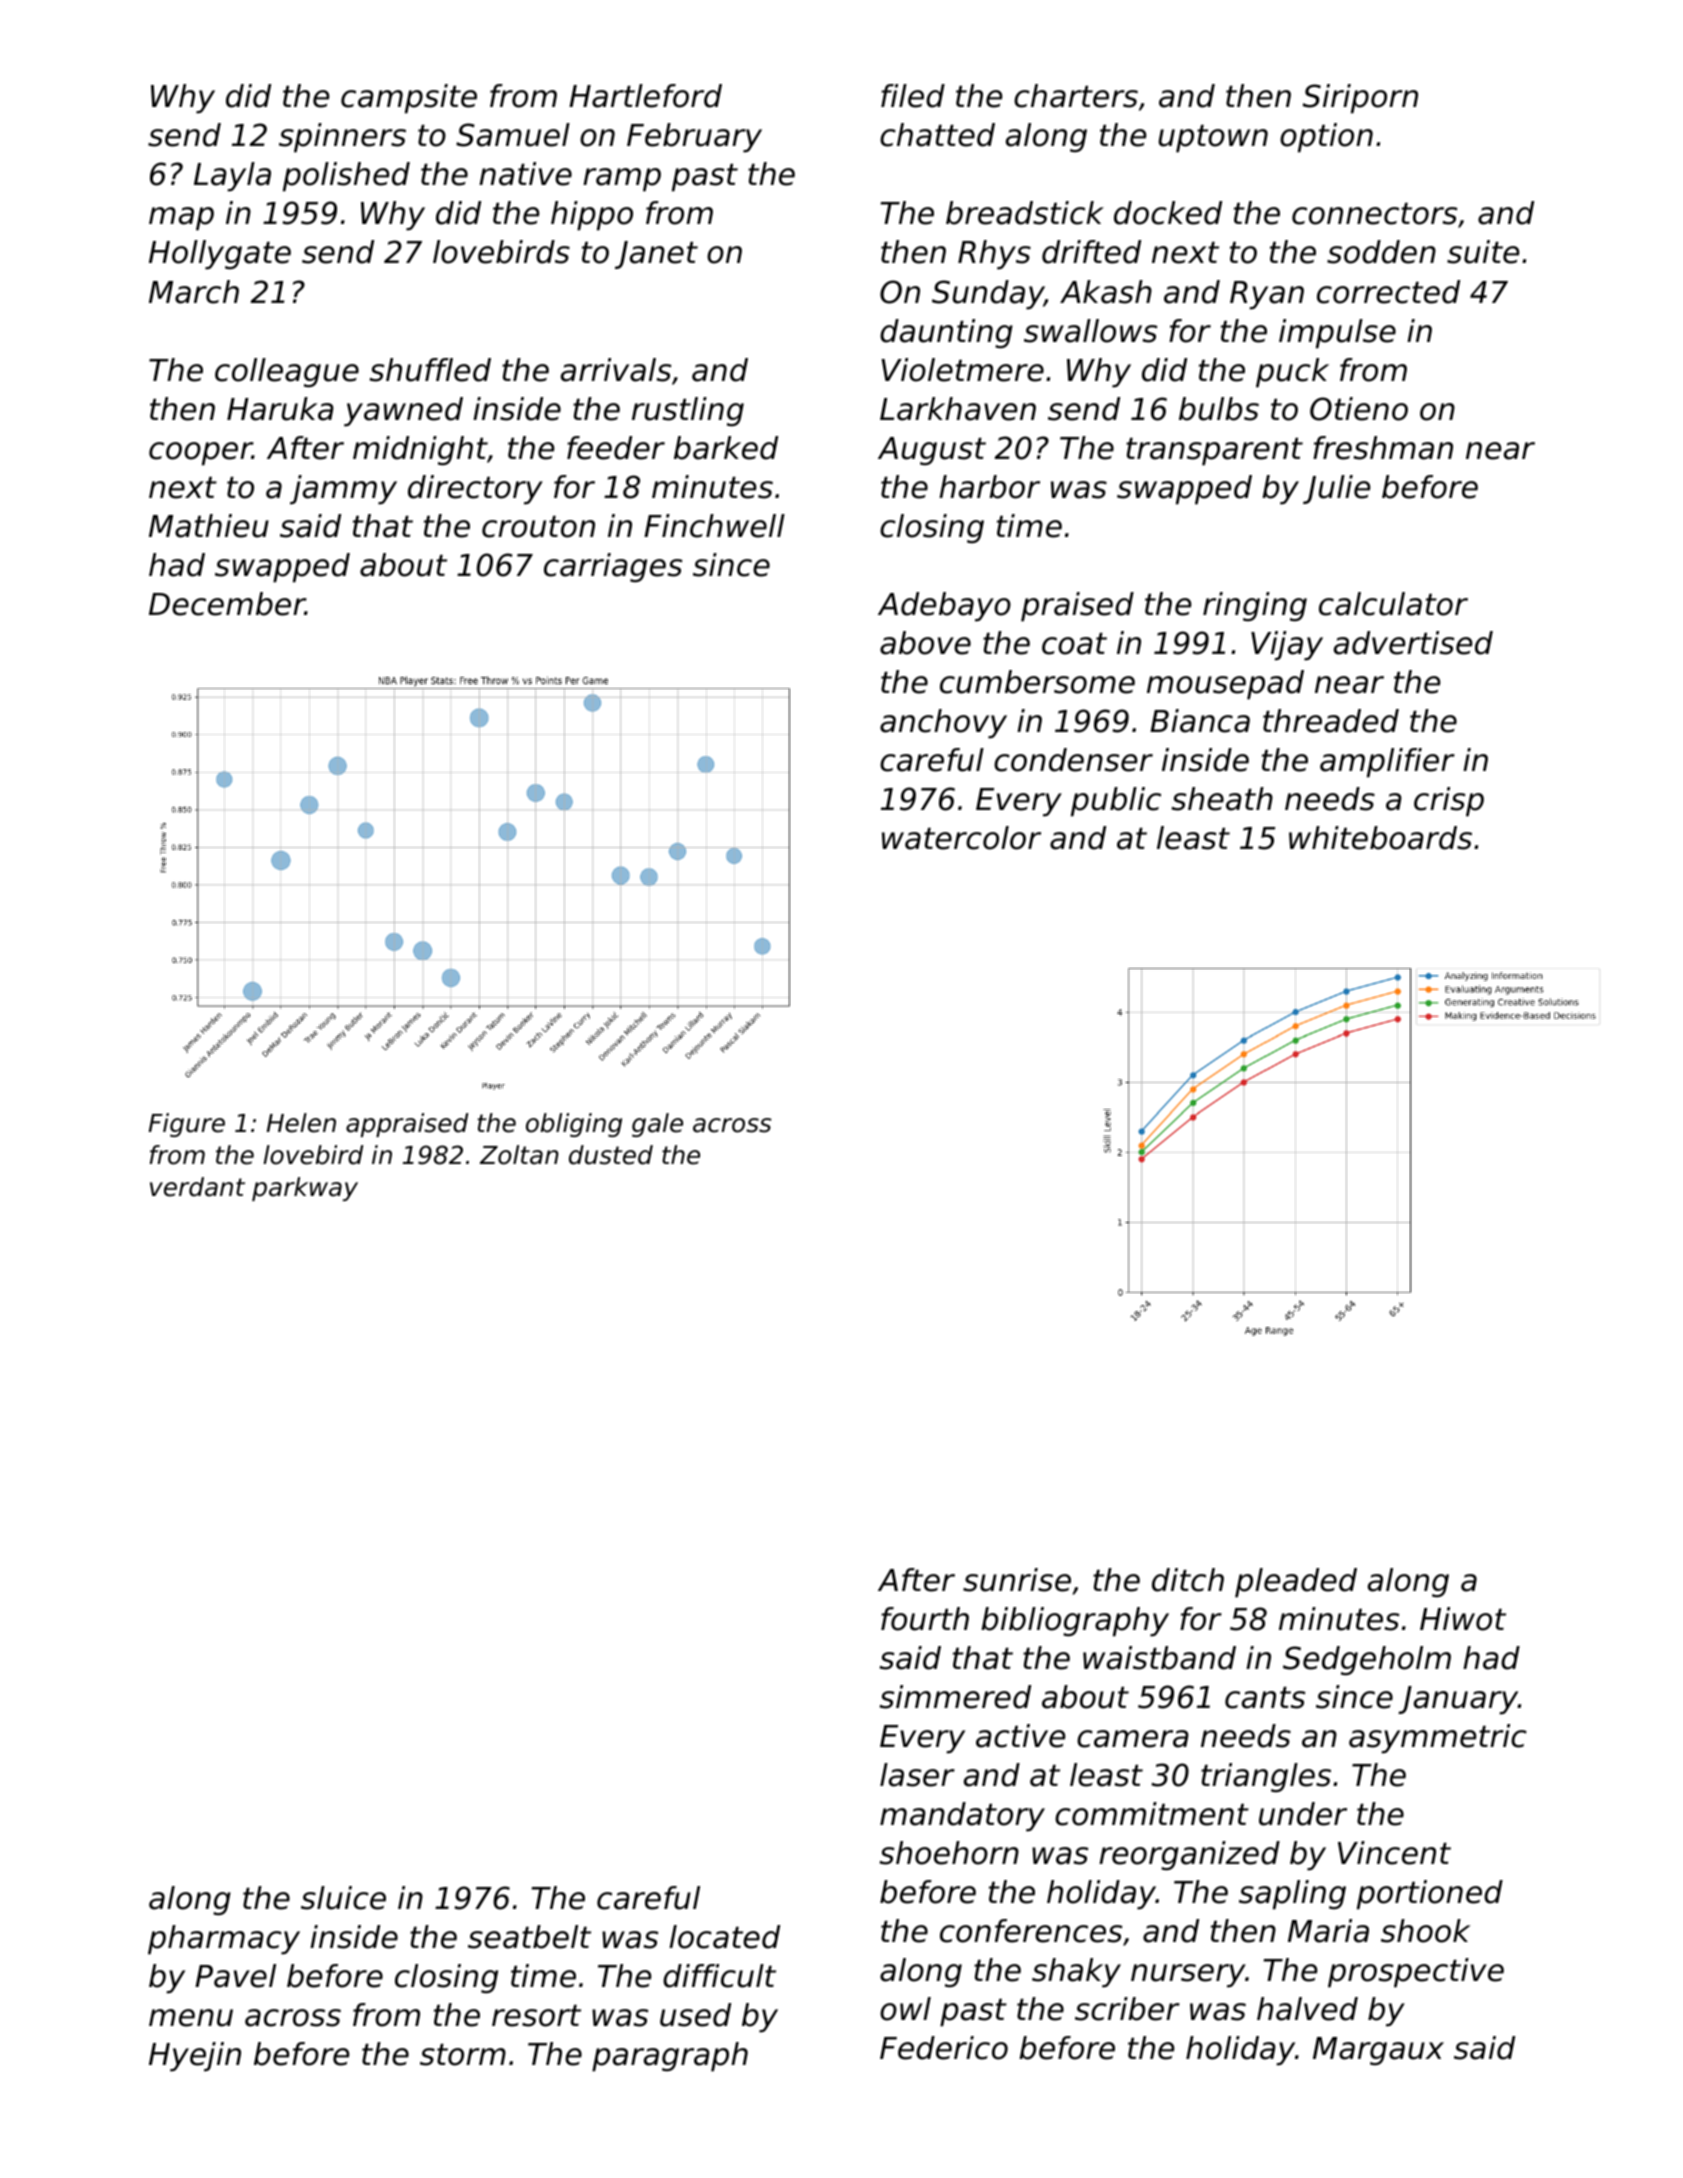  I want to click on campsite, so click(409, 99).
